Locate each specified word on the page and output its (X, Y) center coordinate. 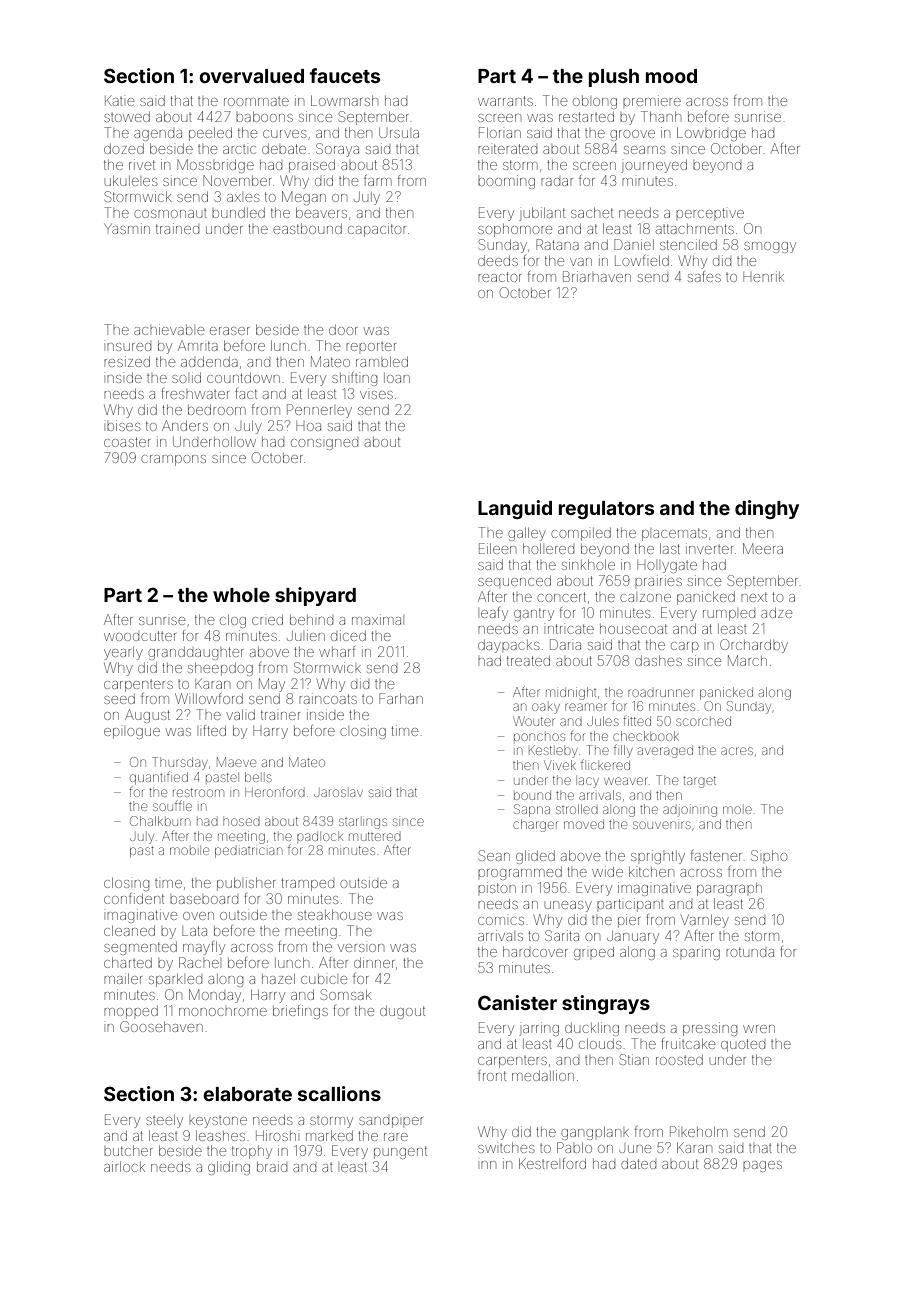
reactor (500, 277)
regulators (606, 510)
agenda (158, 135)
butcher (128, 1150)
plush (614, 78)
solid (186, 377)
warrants (505, 101)
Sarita (562, 935)
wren (759, 1029)
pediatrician (248, 852)
